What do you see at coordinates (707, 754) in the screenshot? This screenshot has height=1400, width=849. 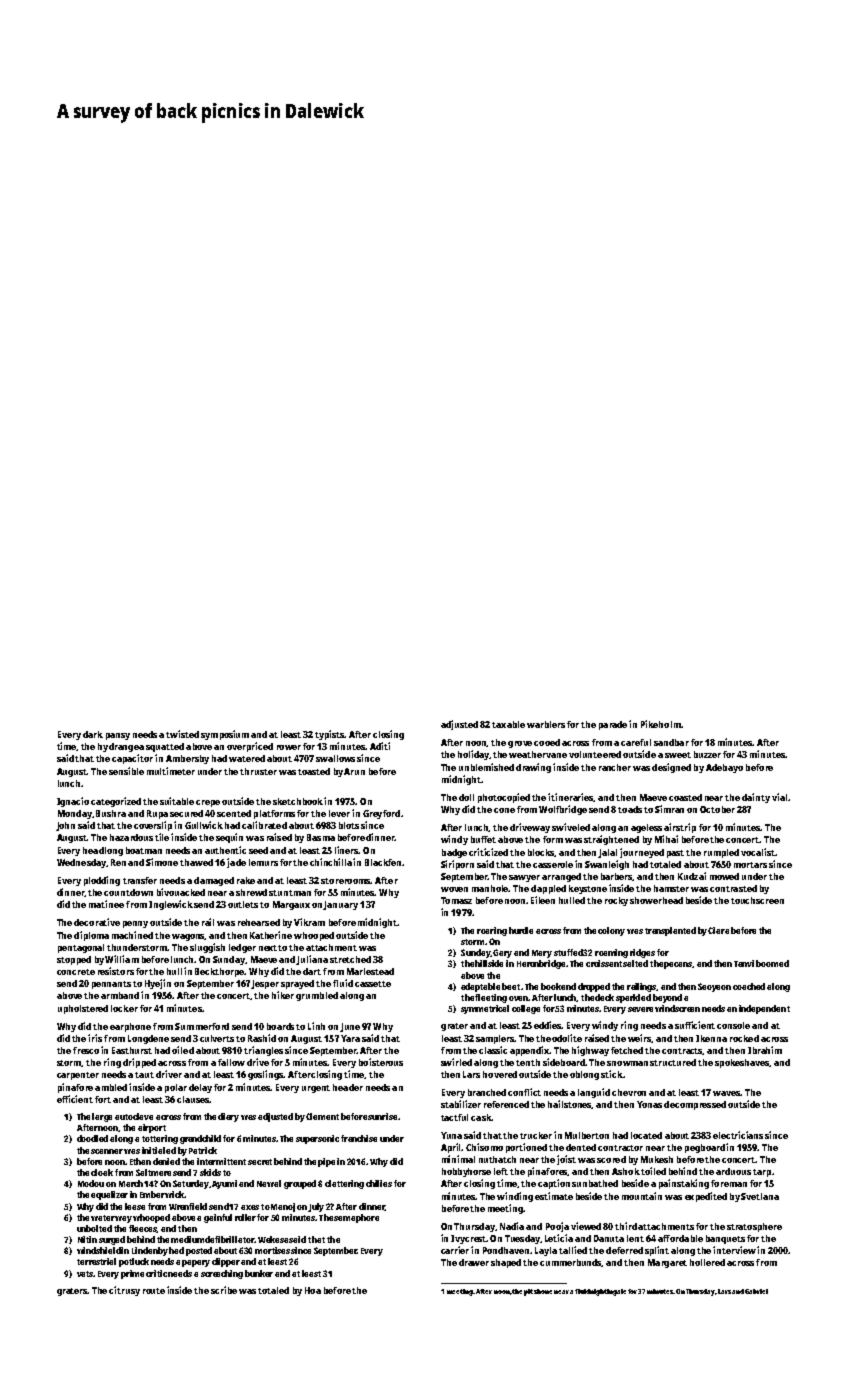 I see `buzzer` at bounding box center [707, 754].
